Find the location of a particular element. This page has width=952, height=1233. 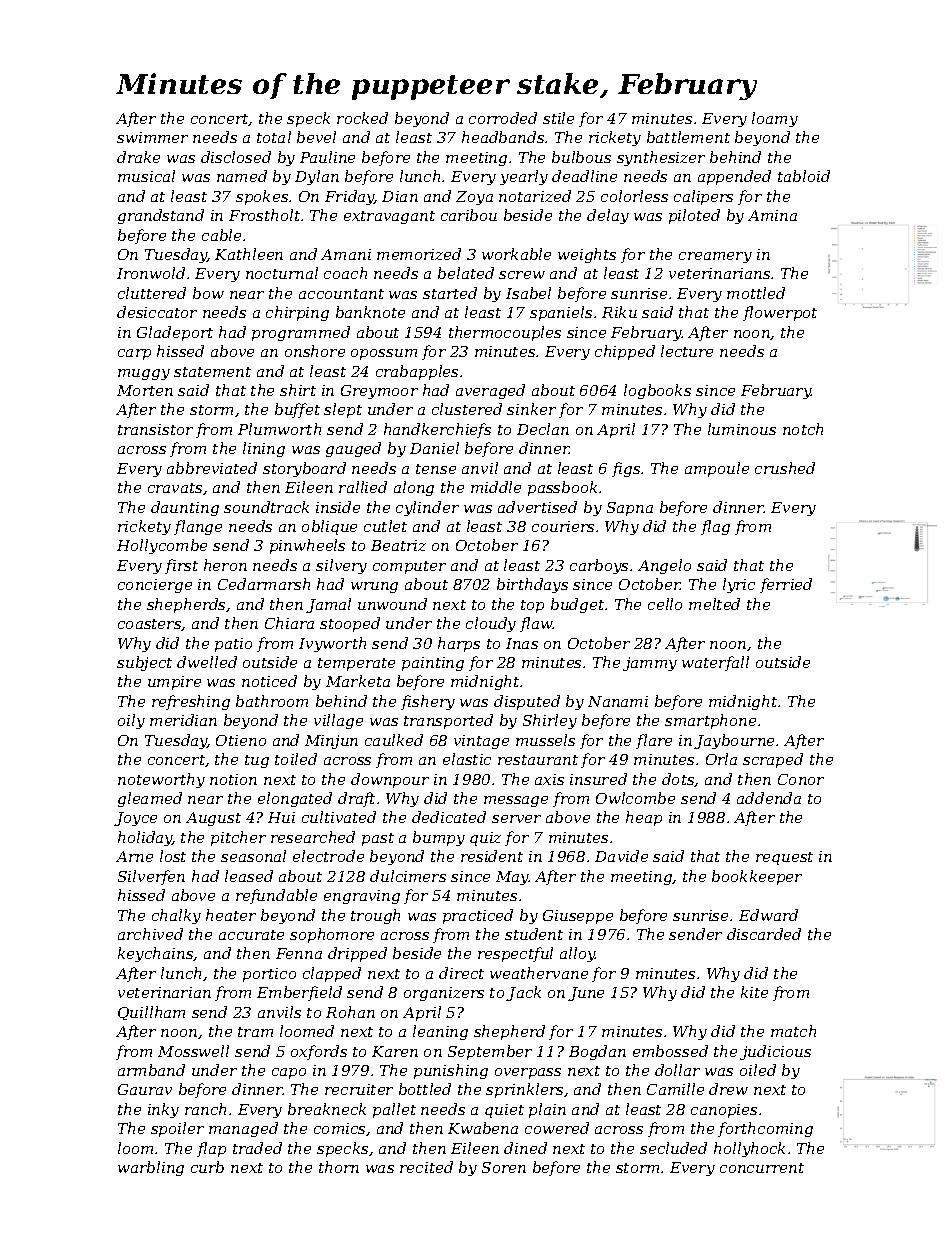

Soren is located at coordinates (504, 1167).
